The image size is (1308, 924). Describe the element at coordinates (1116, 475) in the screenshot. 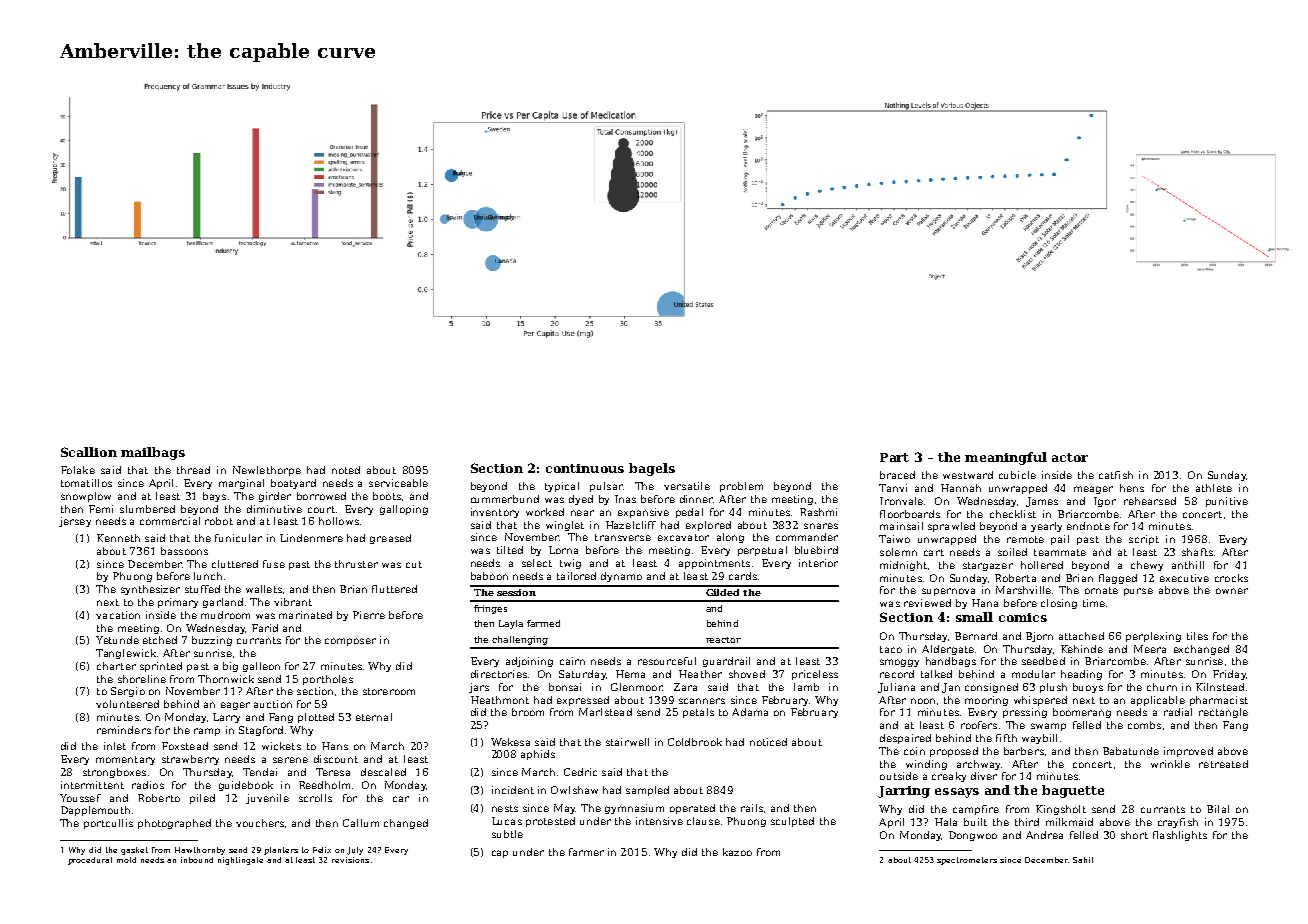

I see `catfish` at that location.
